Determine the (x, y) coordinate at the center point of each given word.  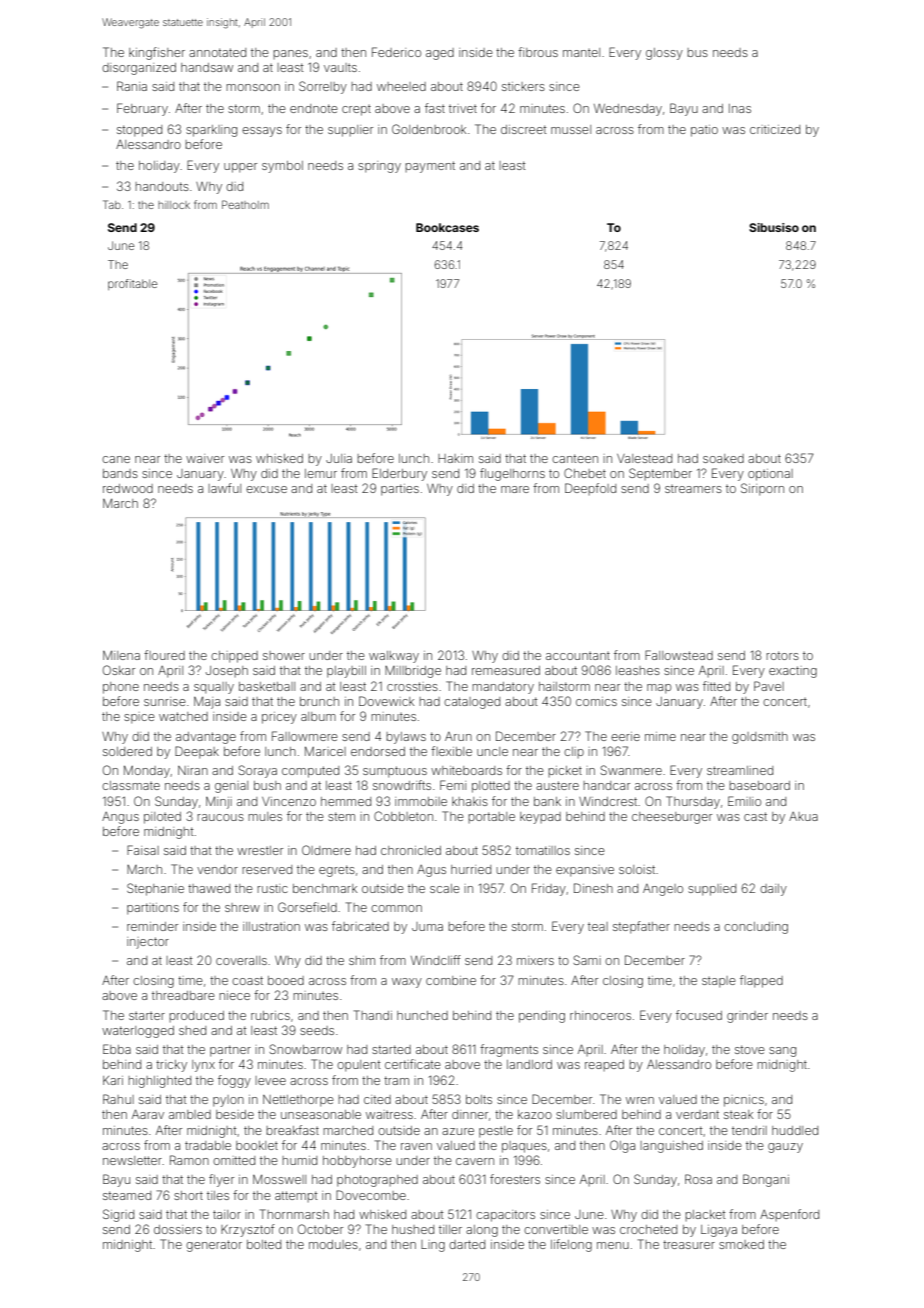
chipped (234, 657)
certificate (413, 1064)
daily (773, 890)
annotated (217, 52)
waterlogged (138, 1032)
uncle (492, 751)
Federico (396, 52)
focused (699, 1015)
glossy (664, 54)
